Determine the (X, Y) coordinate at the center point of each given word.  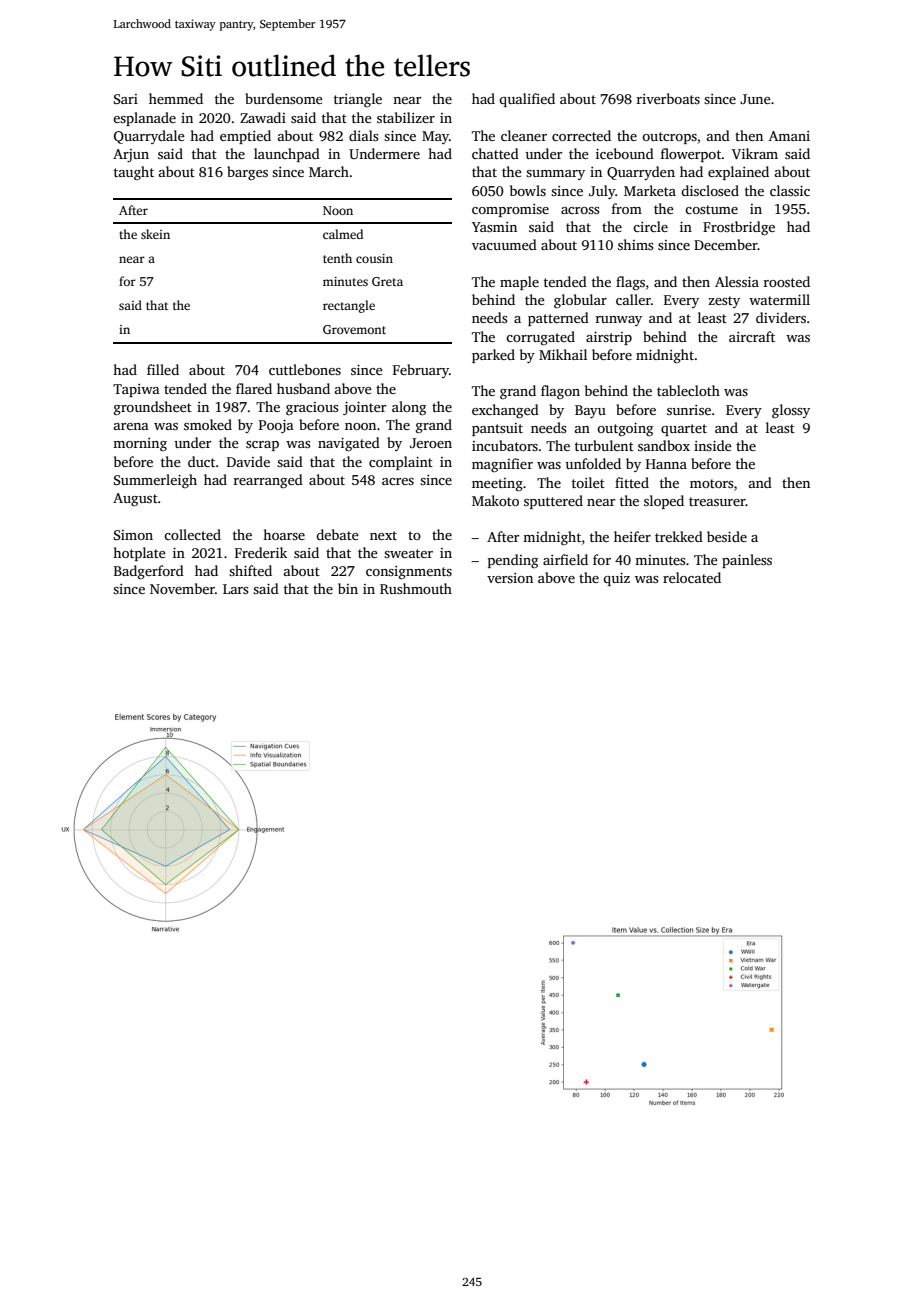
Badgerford (149, 572)
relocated (692, 577)
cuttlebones (305, 369)
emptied (245, 137)
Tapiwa (136, 390)
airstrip (609, 338)
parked (493, 356)
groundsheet (153, 408)
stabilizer (406, 117)
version (510, 578)
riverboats (668, 98)
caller (633, 299)
